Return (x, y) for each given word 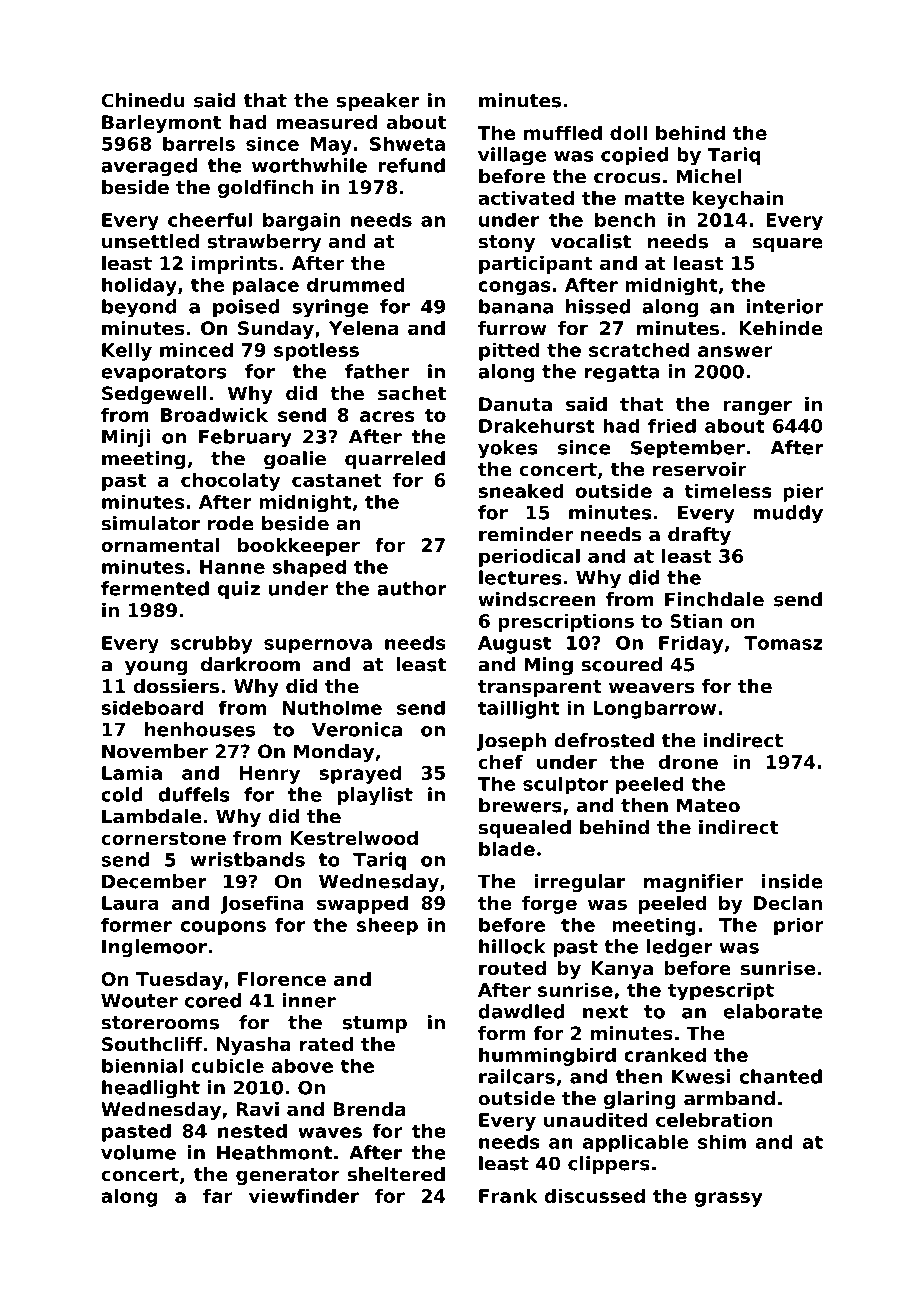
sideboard (152, 707)
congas (514, 288)
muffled (563, 132)
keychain (738, 200)
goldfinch (265, 189)
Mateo (708, 805)
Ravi (257, 1109)
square (787, 245)
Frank (508, 1195)
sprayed (360, 774)
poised (246, 308)
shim (722, 1141)
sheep (387, 926)
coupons (223, 928)
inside (792, 881)
